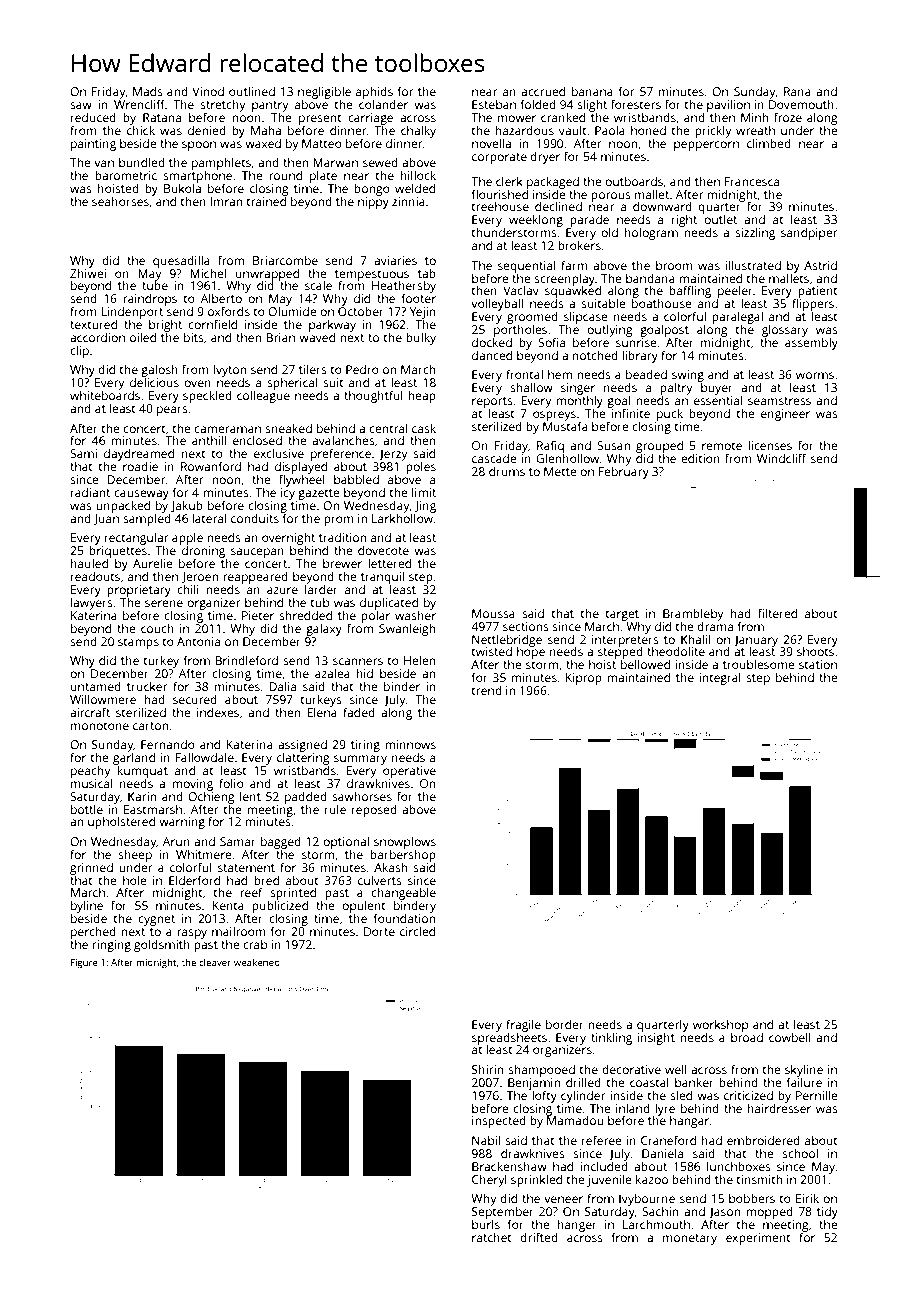 This page has width=908, height=1316. What do you see at coordinates (487, 1069) in the page?
I see `Shirin` at bounding box center [487, 1069].
